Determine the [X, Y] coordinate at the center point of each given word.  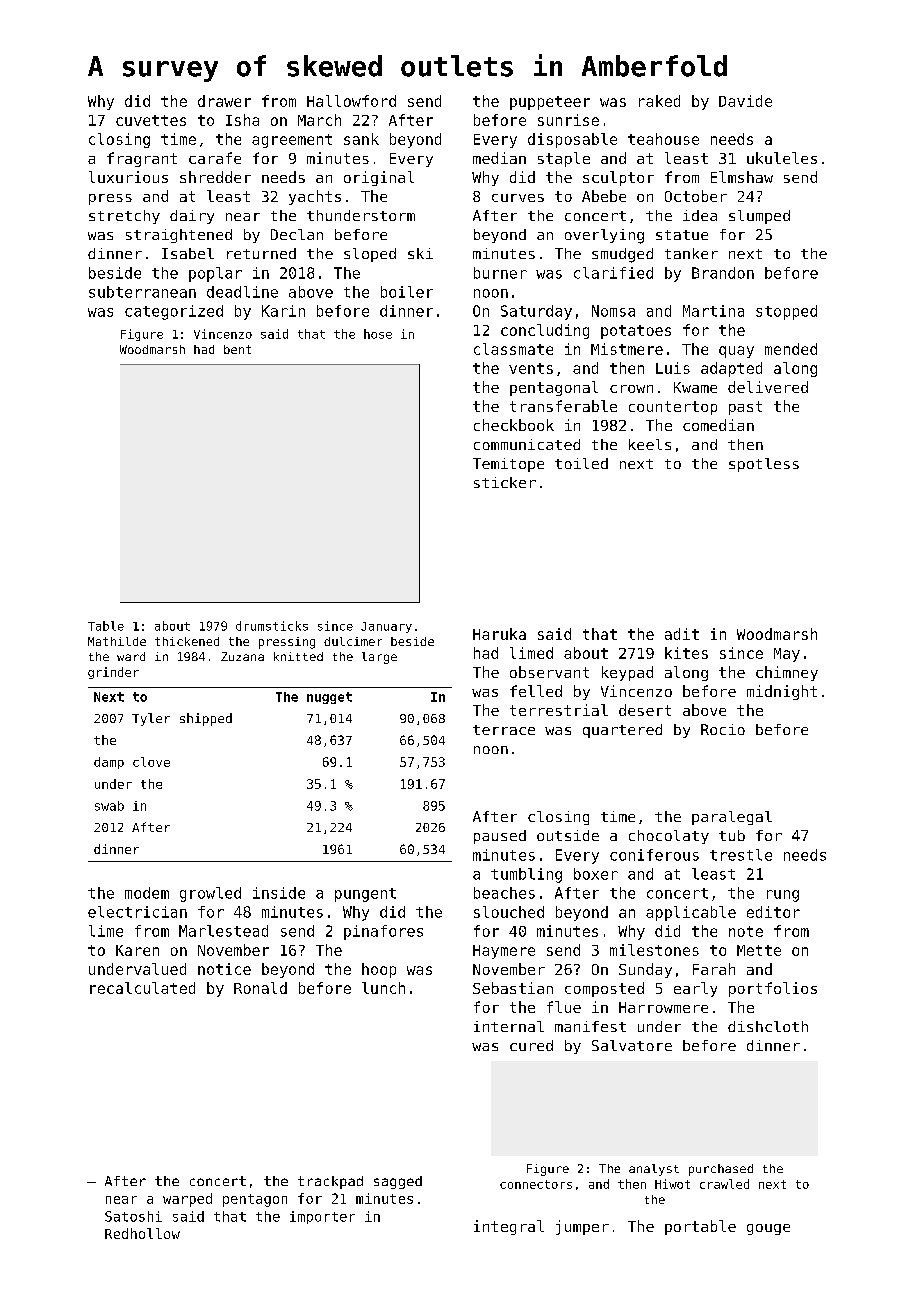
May [787, 655]
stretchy [124, 217]
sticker [505, 482]
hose [378, 334]
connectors [536, 1184]
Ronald [260, 988]
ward [131, 656]
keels [650, 444]
